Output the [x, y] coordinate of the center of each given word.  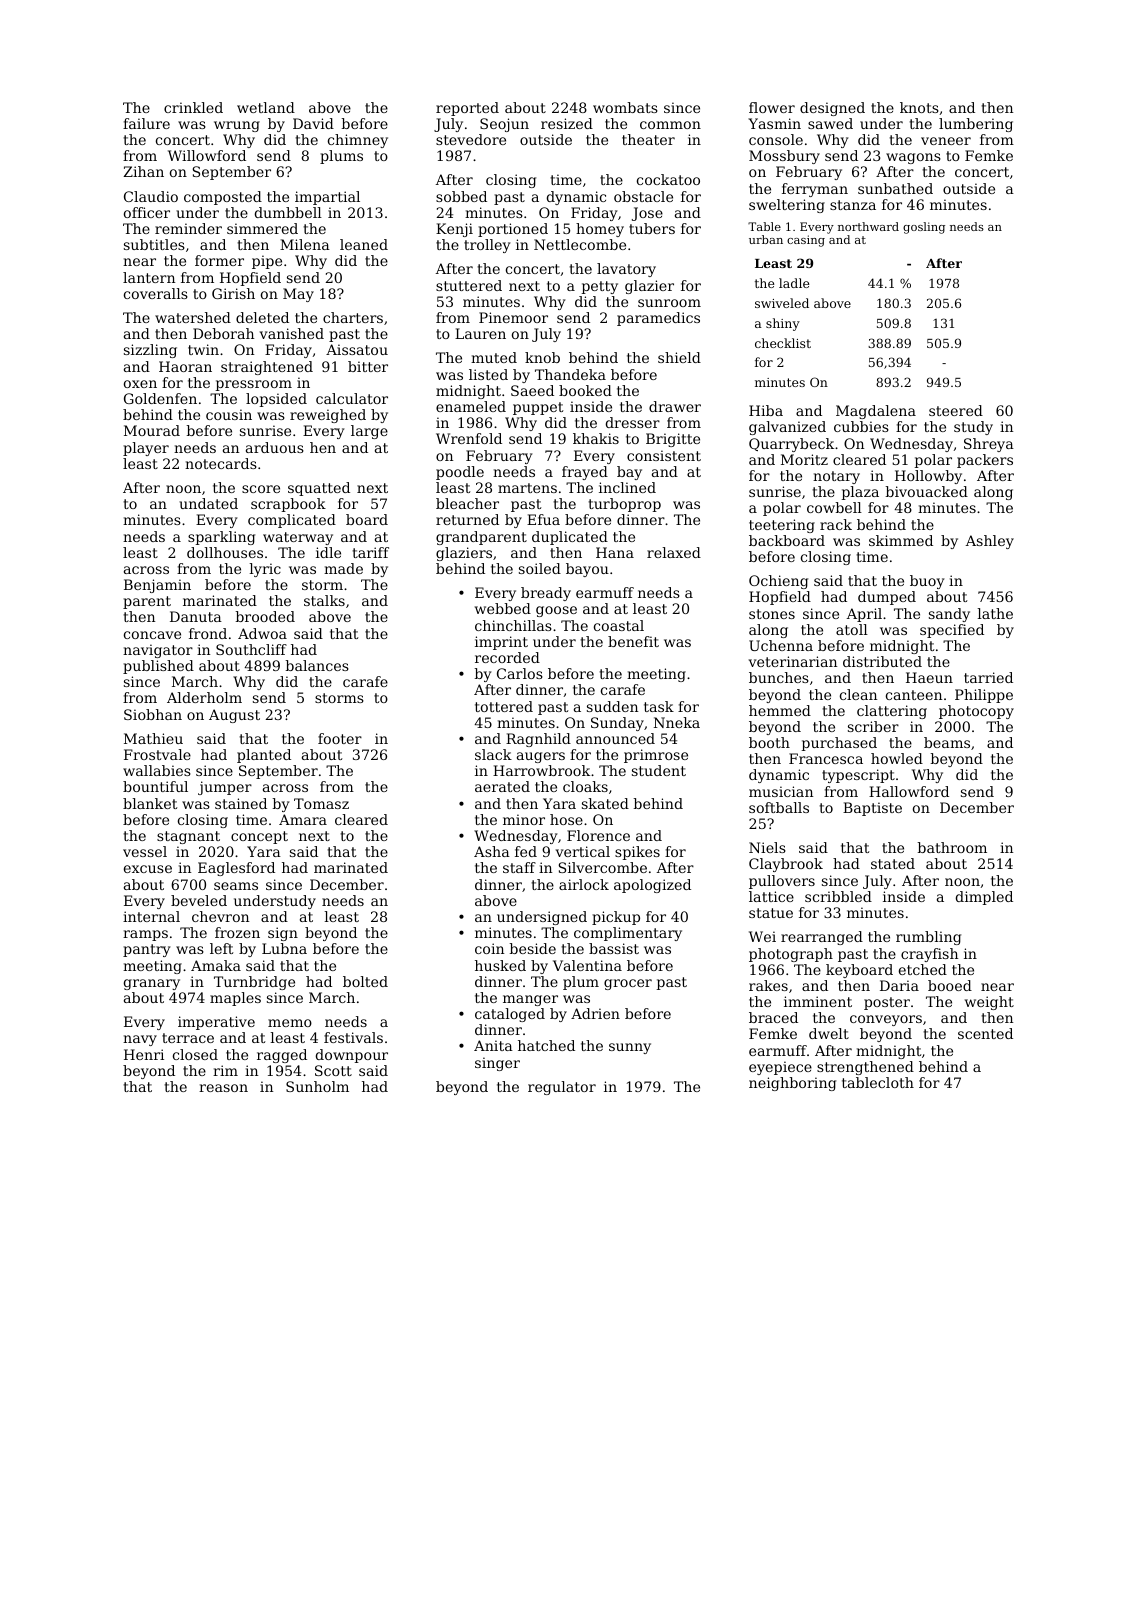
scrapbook [288, 505]
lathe [995, 613]
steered [956, 410]
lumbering [976, 125]
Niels [767, 847]
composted [223, 198]
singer [497, 1064]
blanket [150, 803]
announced [615, 738]
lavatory [626, 270]
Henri [144, 1054]
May [298, 295]
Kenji [454, 230]
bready [546, 594]
